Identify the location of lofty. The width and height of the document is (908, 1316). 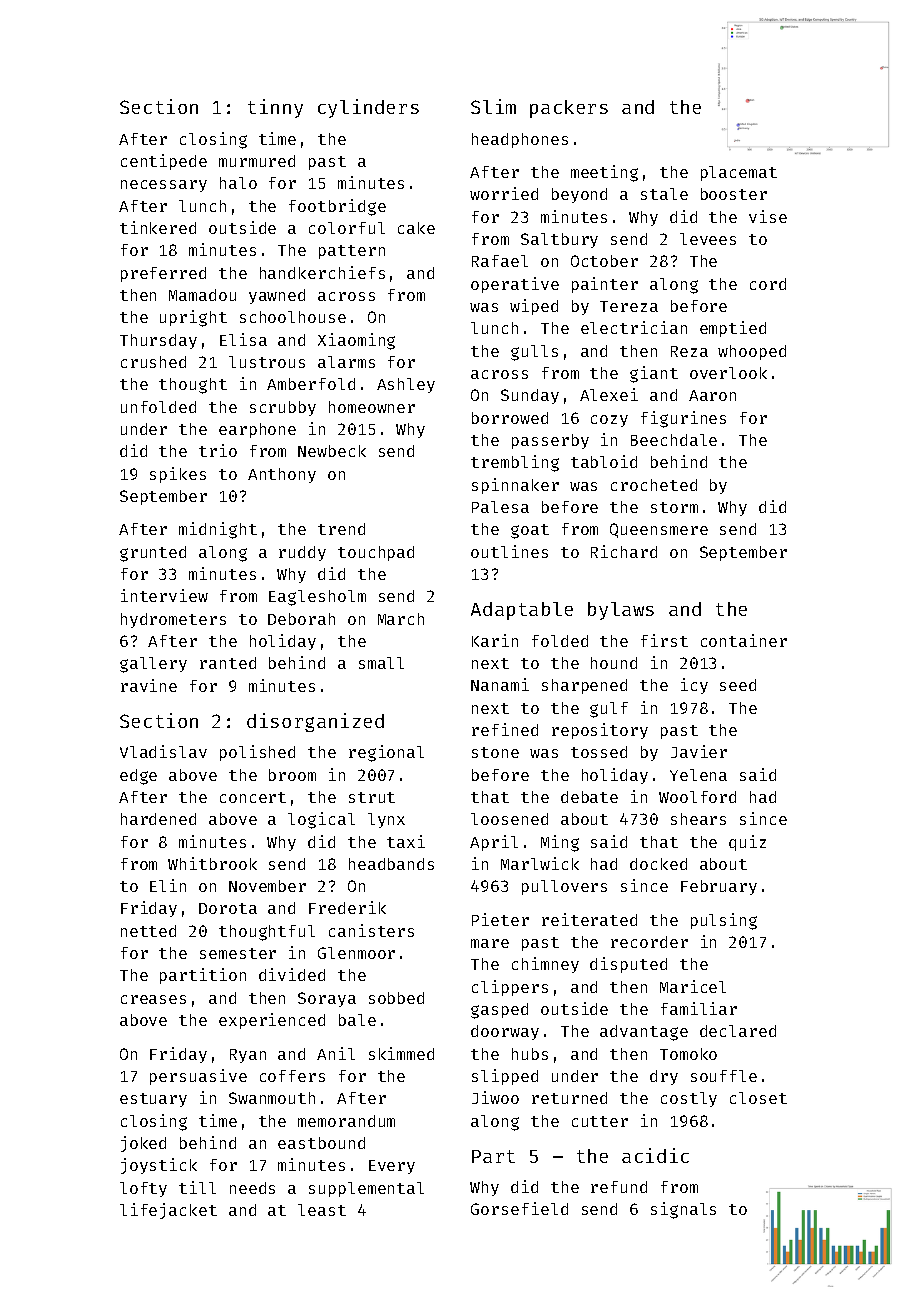
(143, 1189).
